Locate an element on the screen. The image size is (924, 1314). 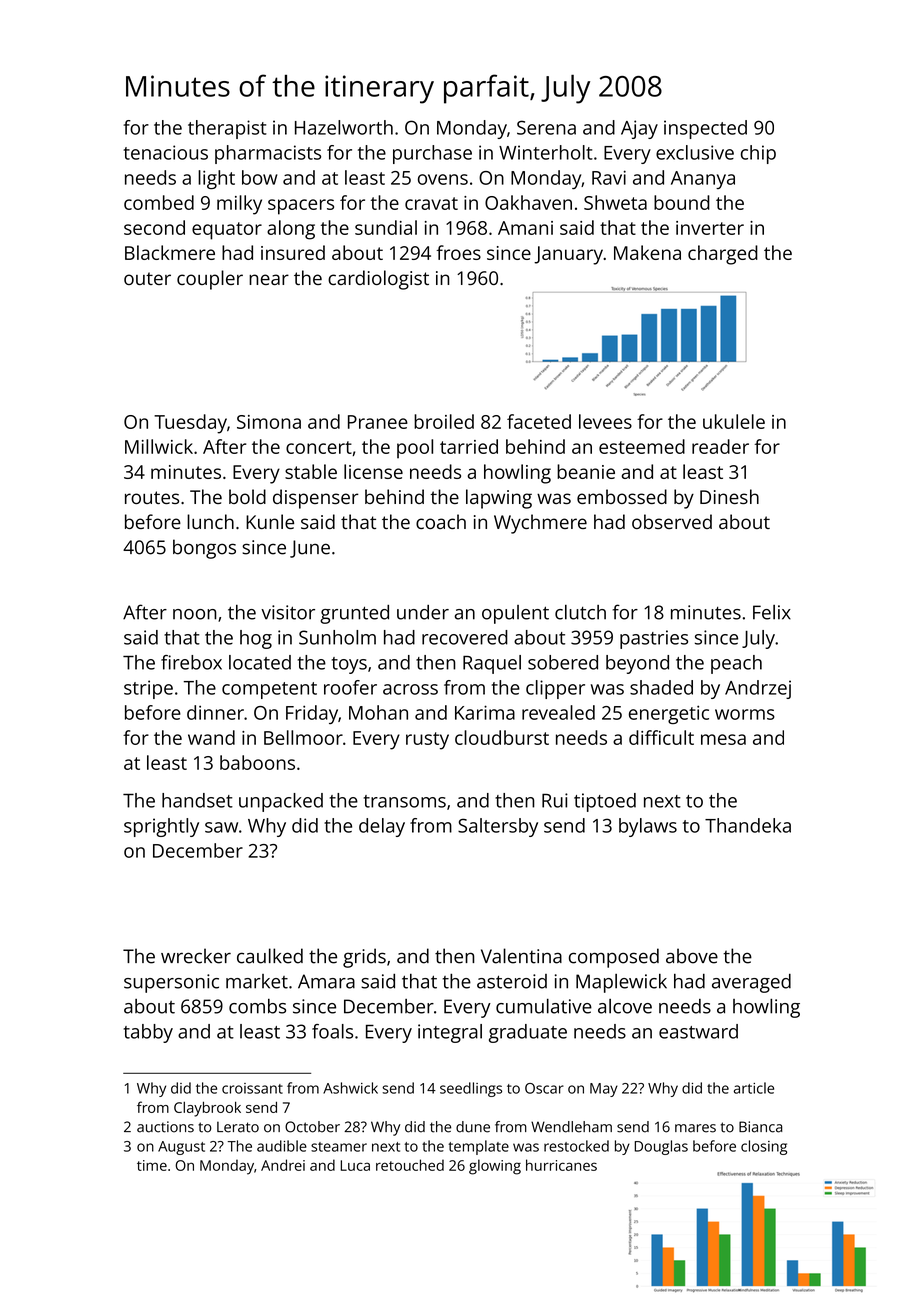
near is located at coordinates (269, 279).
